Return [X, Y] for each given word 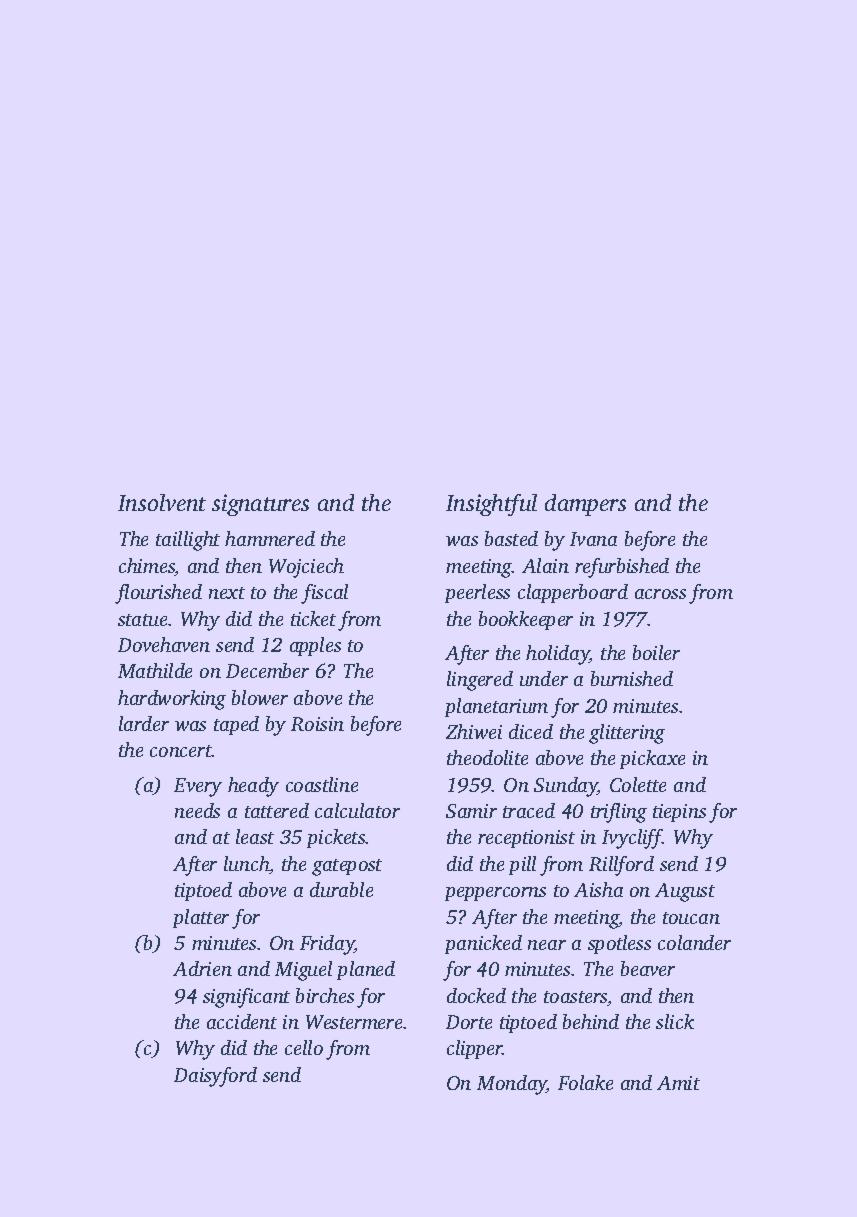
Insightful [491, 505]
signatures [260, 505]
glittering [627, 734]
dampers [585, 505]
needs [197, 810]
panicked [483, 944]
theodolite [487, 757]
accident [242, 1021]
